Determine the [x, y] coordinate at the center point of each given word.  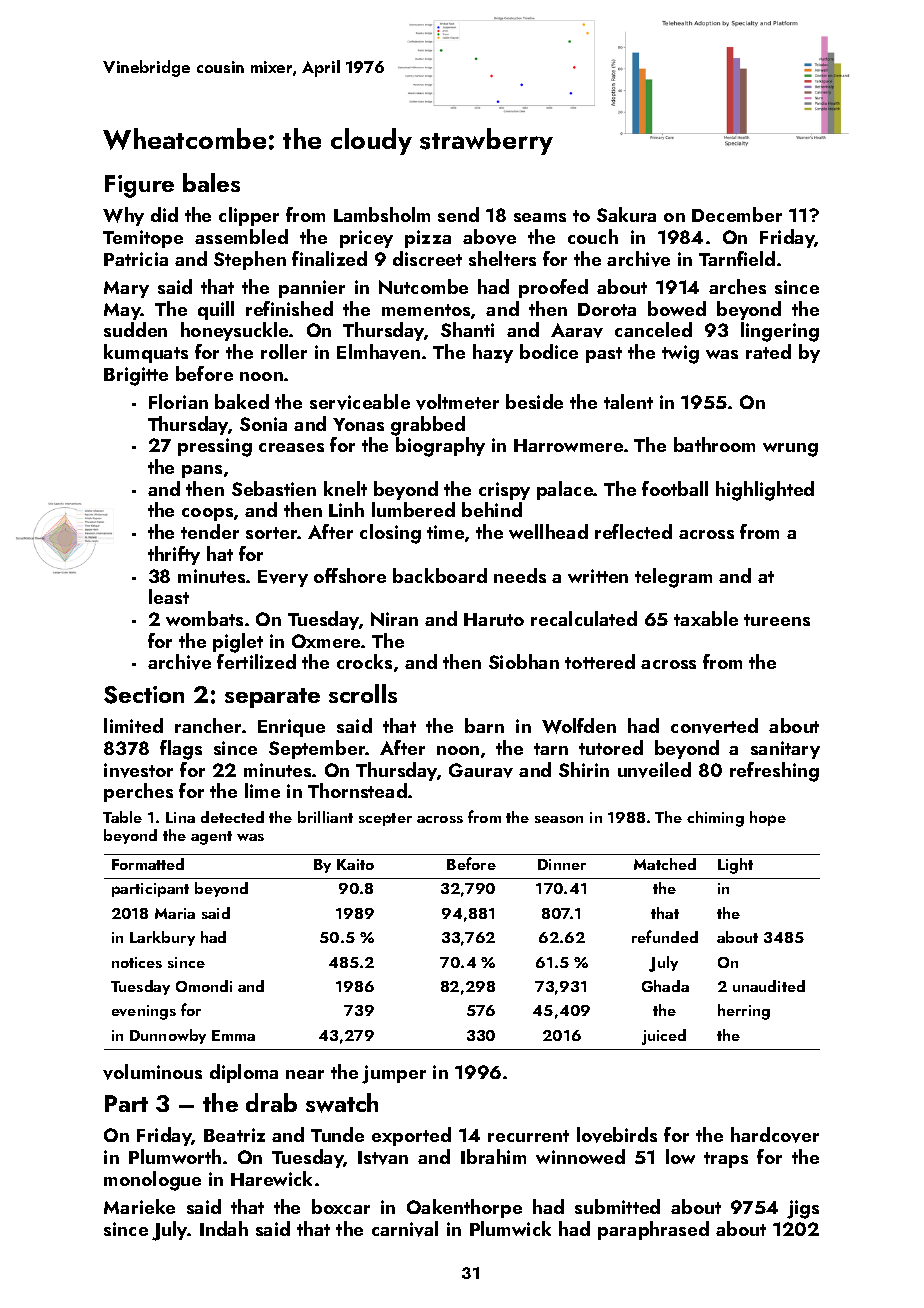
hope [768, 818]
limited [133, 725]
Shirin [584, 769]
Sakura [626, 214]
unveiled [654, 770]
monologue [152, 1181]
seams [540, 217]
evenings [144, 1012]
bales [211, 182]
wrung [790, 450]
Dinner [562, 864]
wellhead [548, 531]
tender [210, 531]
